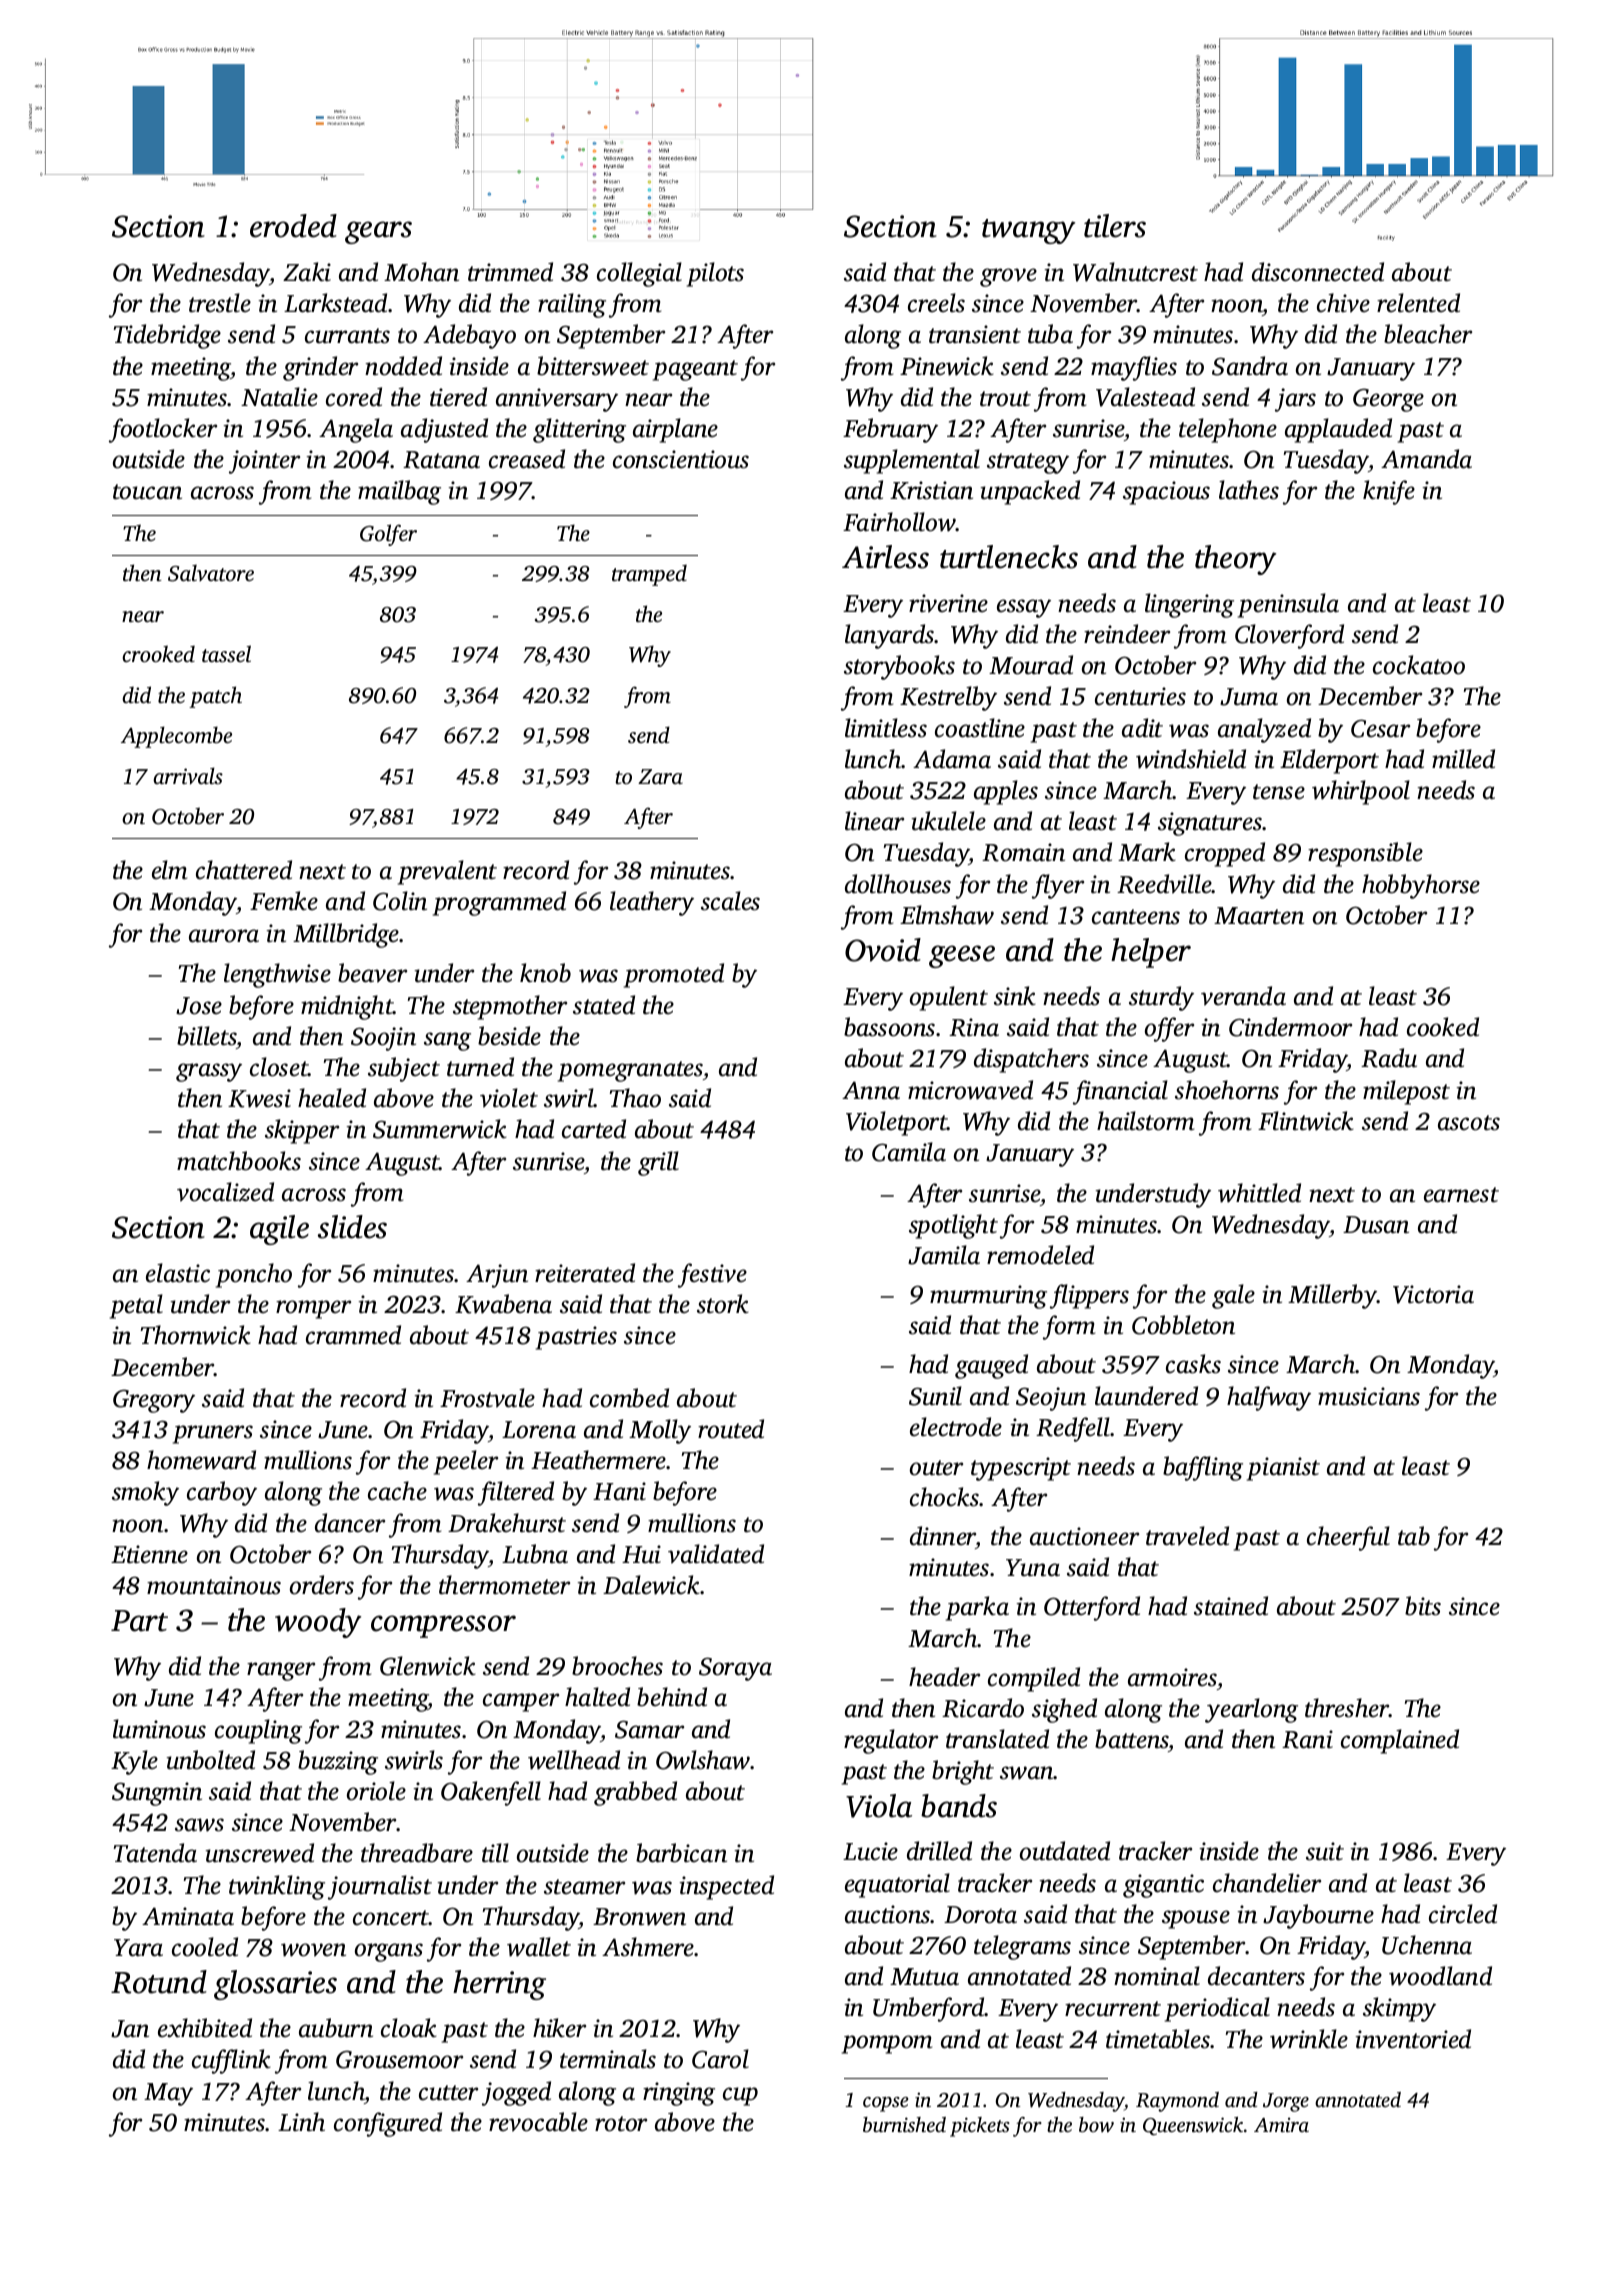 The height and width of the screenshot is (2292, 1620). Describe the element at coordinates (1318, 1916) in the screenshot. I see `Jaybourne` at that location.
